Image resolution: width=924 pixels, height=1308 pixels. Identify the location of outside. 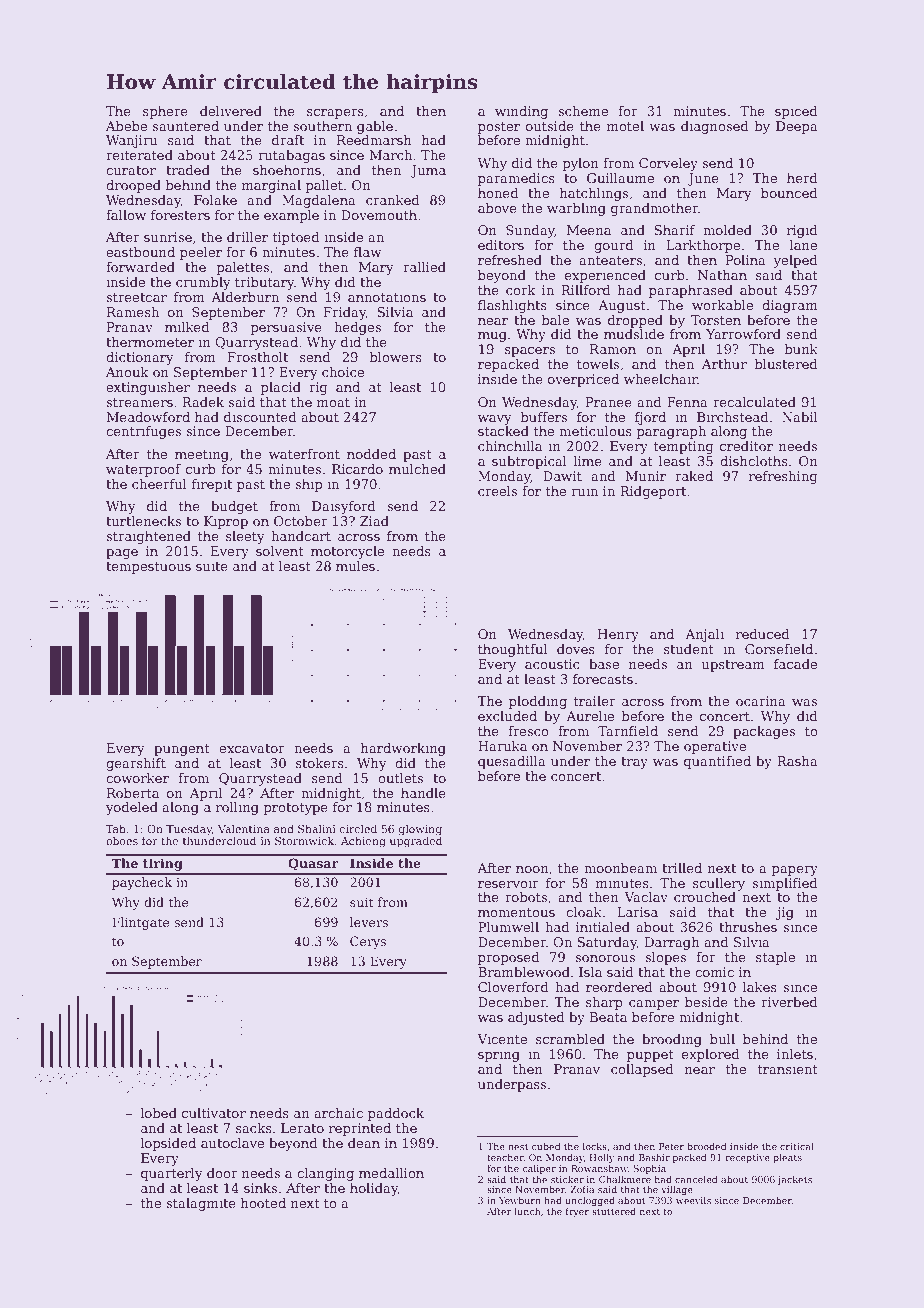
(550, 126).
